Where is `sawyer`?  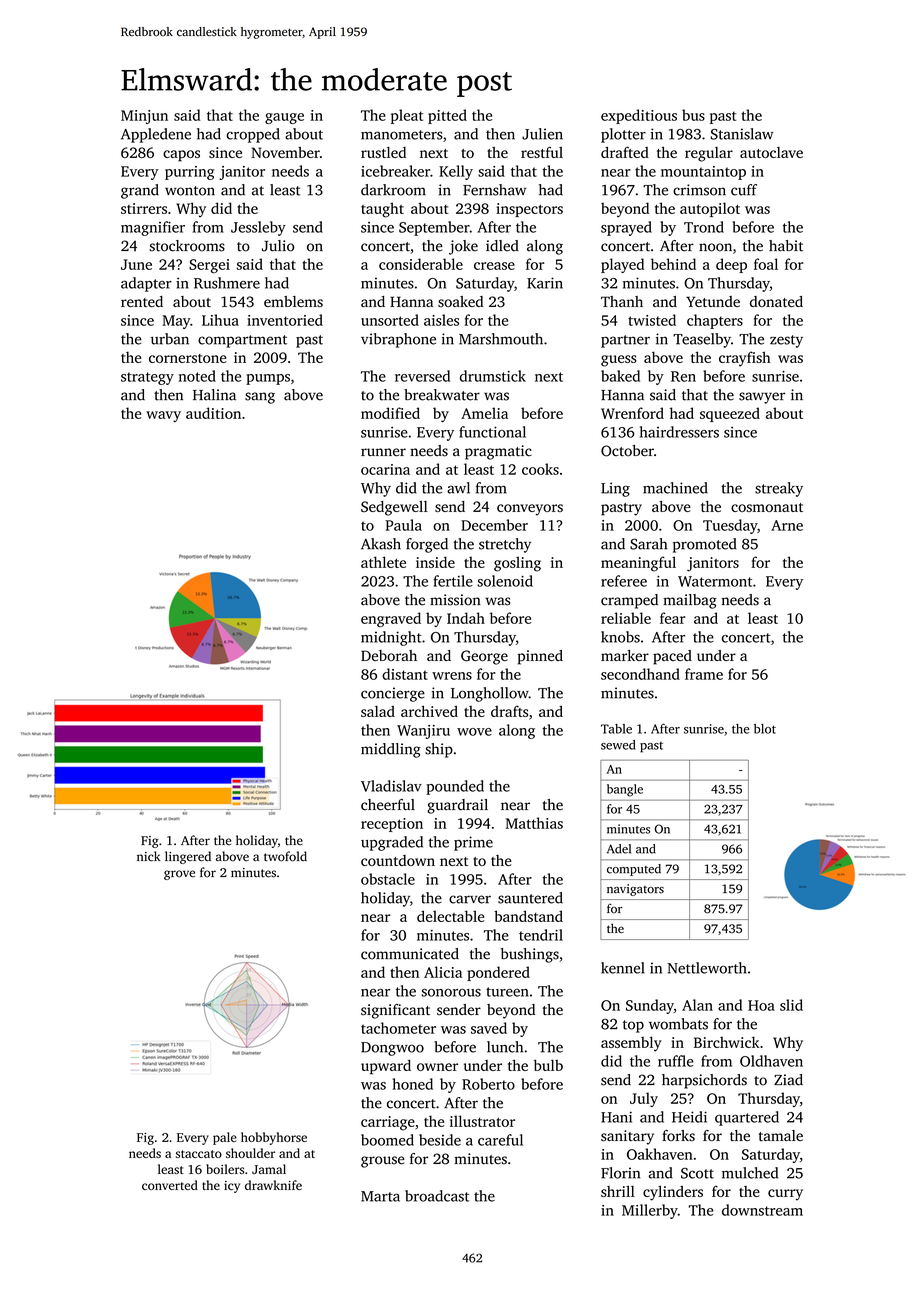 sawyer is located at coordinates (762, 398).
